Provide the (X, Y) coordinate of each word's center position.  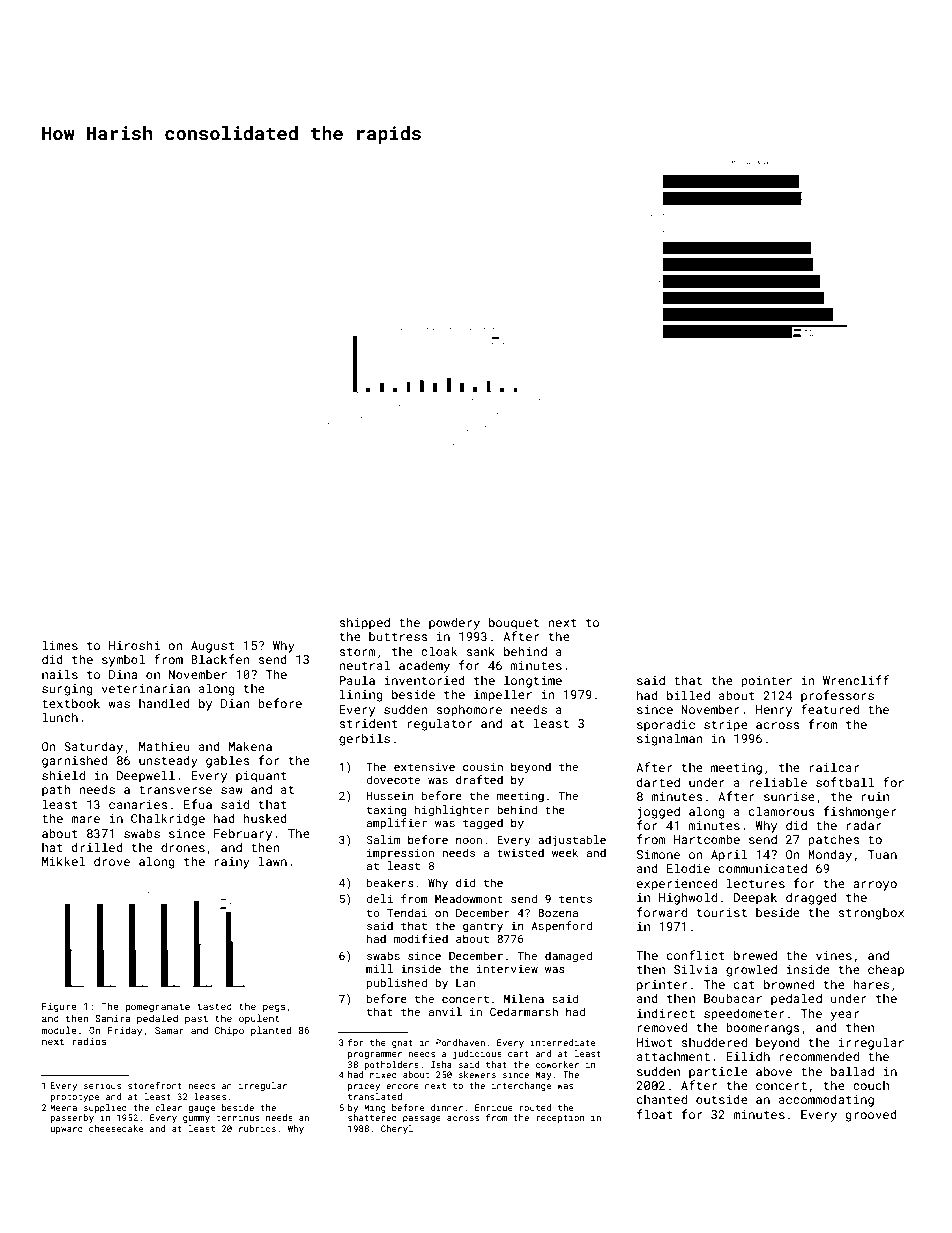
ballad (852, 1071)
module (59, 1030)
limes (60, 645)
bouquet (514, 623)
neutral (364, 665)
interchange (522, 1086)
